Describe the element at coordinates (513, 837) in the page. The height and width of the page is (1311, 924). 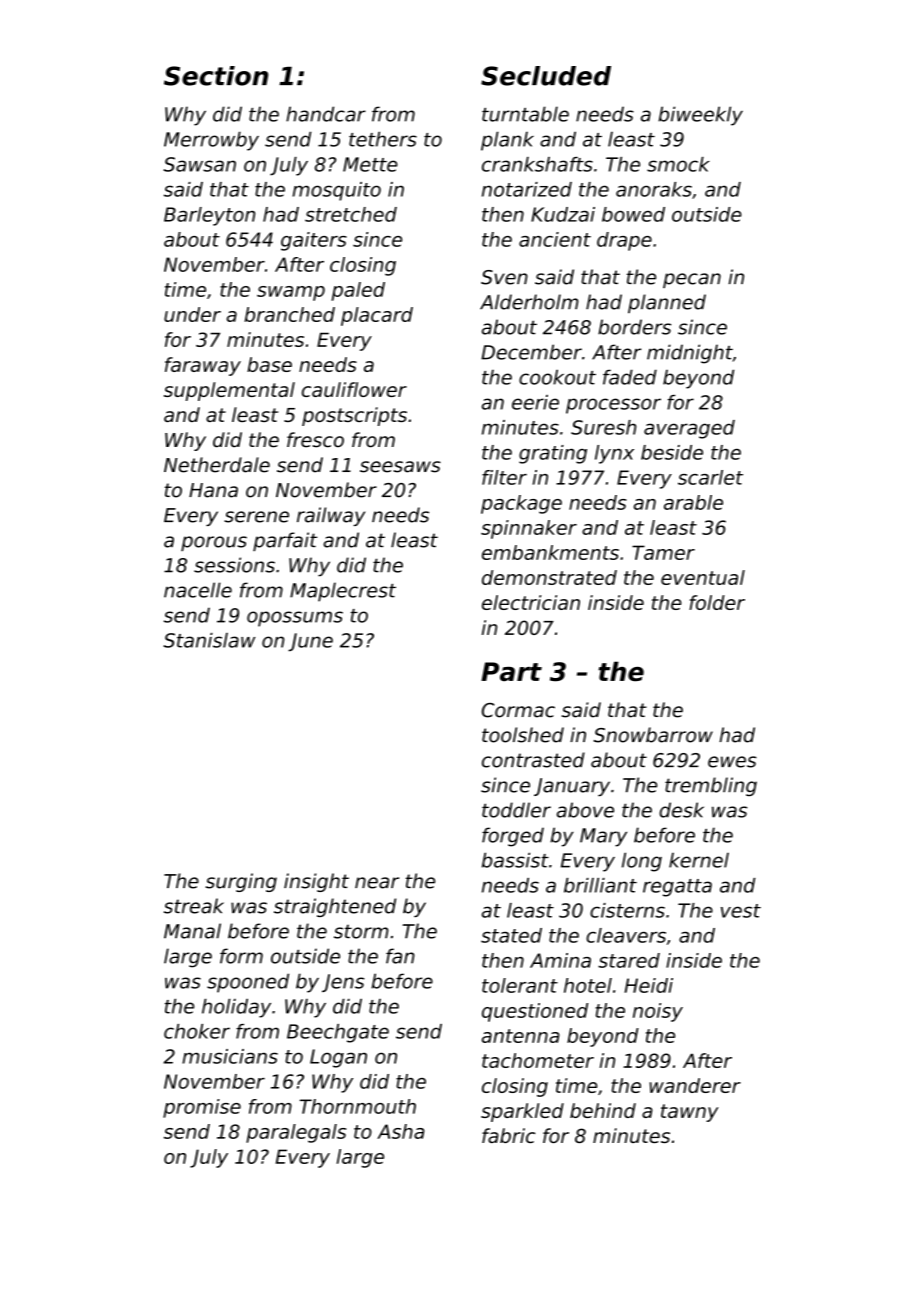
I see `forged` at that location.
